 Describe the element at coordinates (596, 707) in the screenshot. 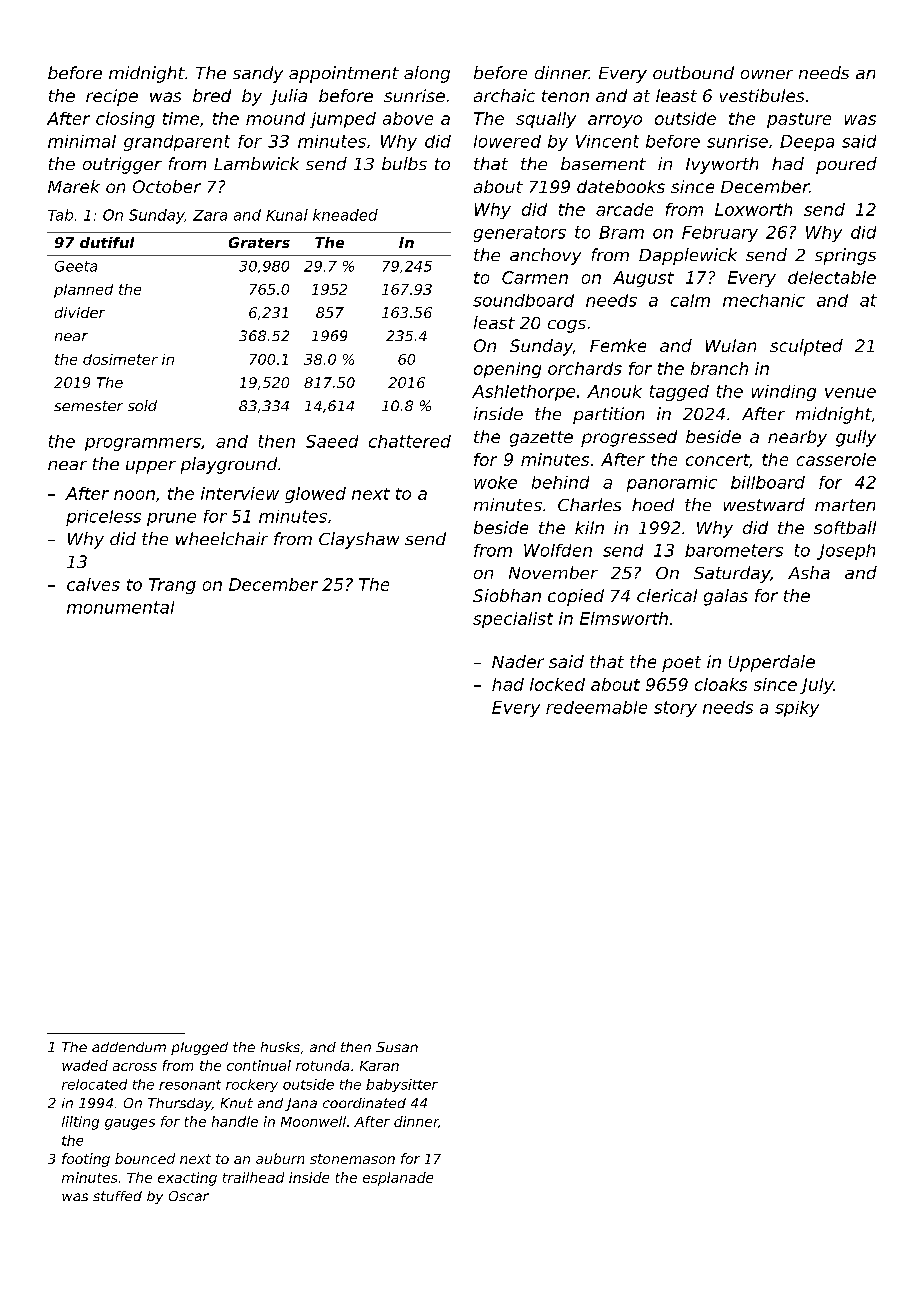

I see `redeemable` at that location.
